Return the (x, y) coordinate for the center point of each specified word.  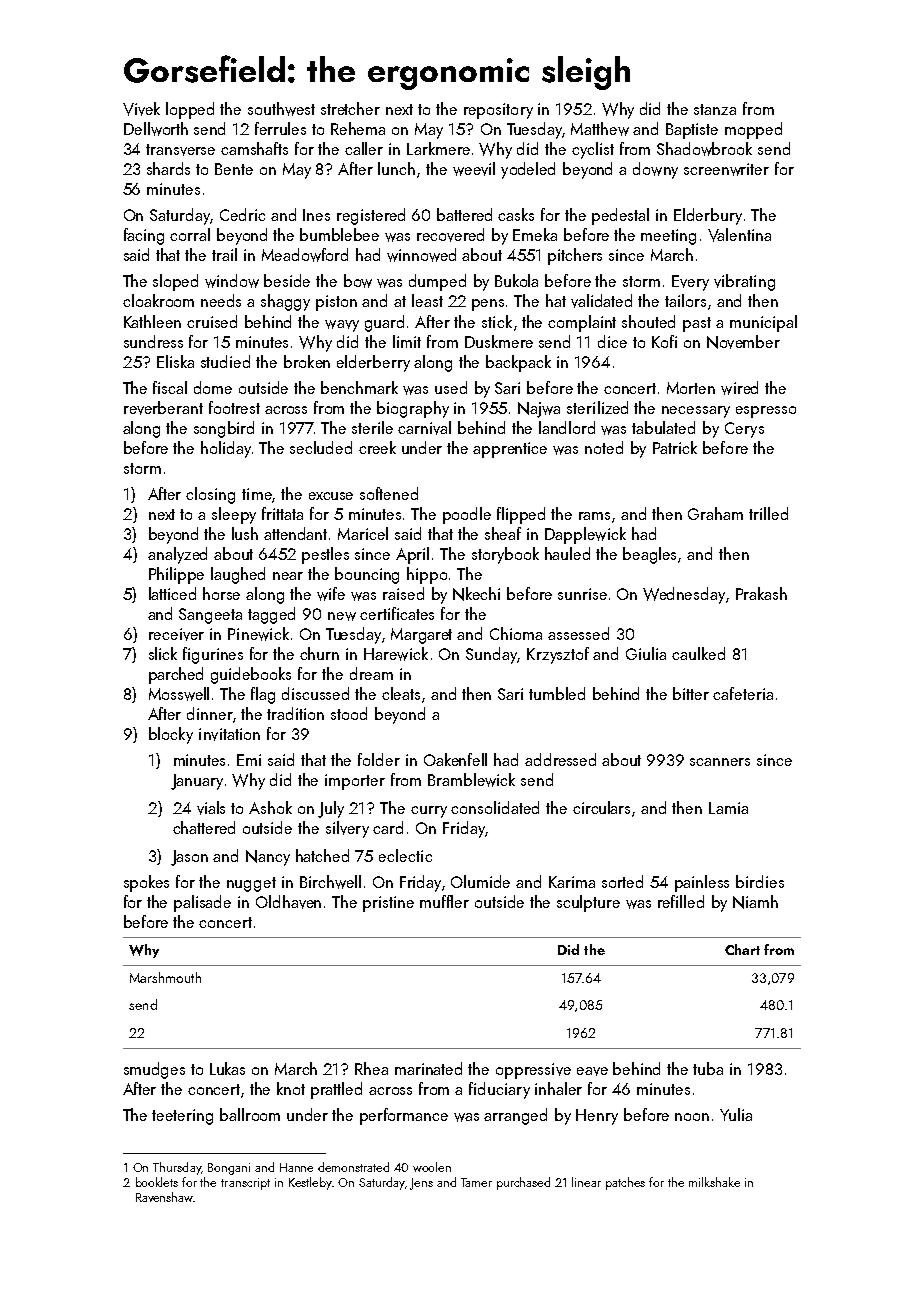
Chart (742, 949)
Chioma (516, 633)
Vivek (141, 109)
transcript (245, 1184)
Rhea (371, 1068)
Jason (189, 858)
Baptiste (692, 131)
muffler (444, 901)
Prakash (761, 593)
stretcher (350, 108)
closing (210, 495)
